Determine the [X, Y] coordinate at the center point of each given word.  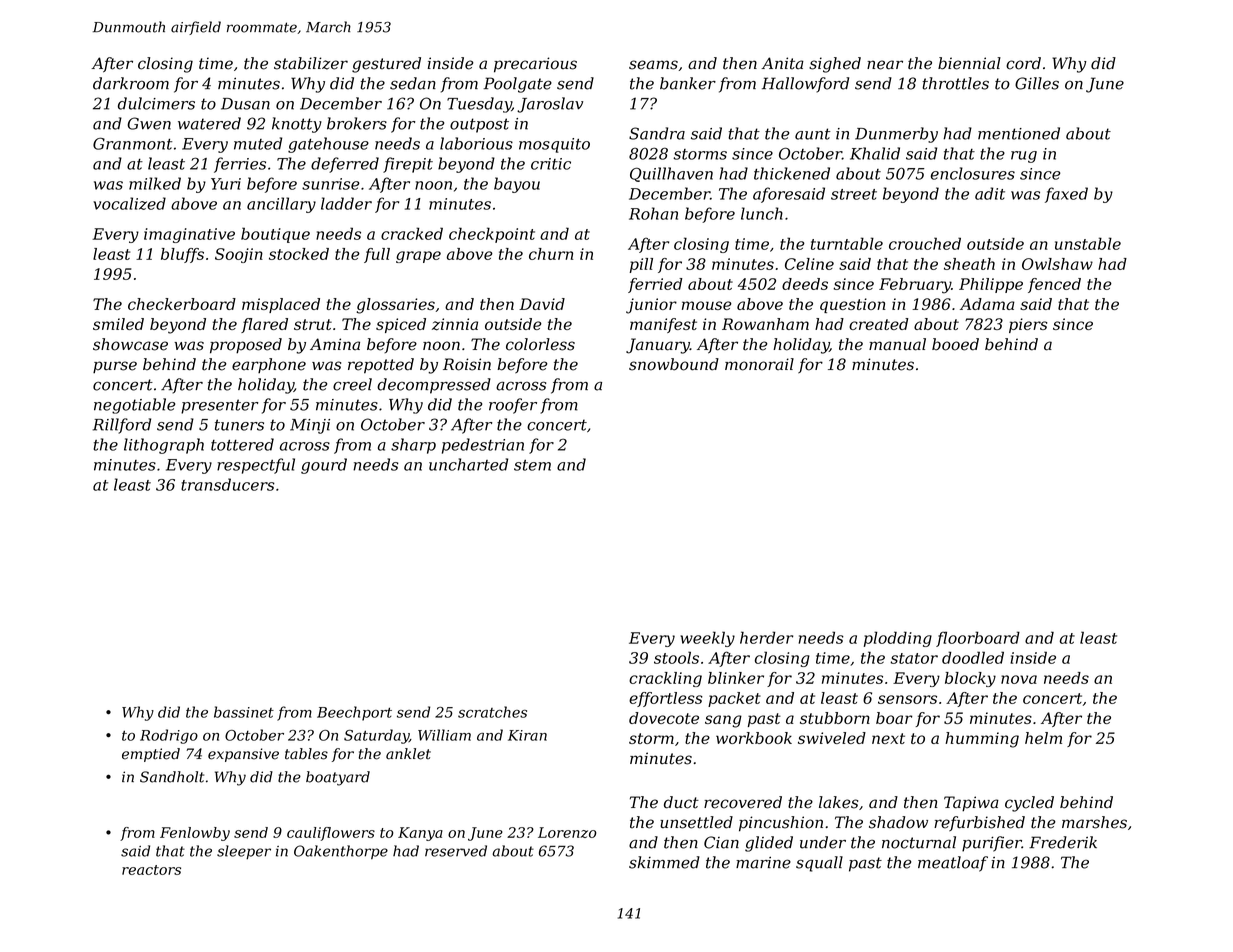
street [854, 194]
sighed [835, 65]
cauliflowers [331, 834]
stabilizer [311, 63]
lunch [762, 213]
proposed [246, 346]
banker [688, 83]
